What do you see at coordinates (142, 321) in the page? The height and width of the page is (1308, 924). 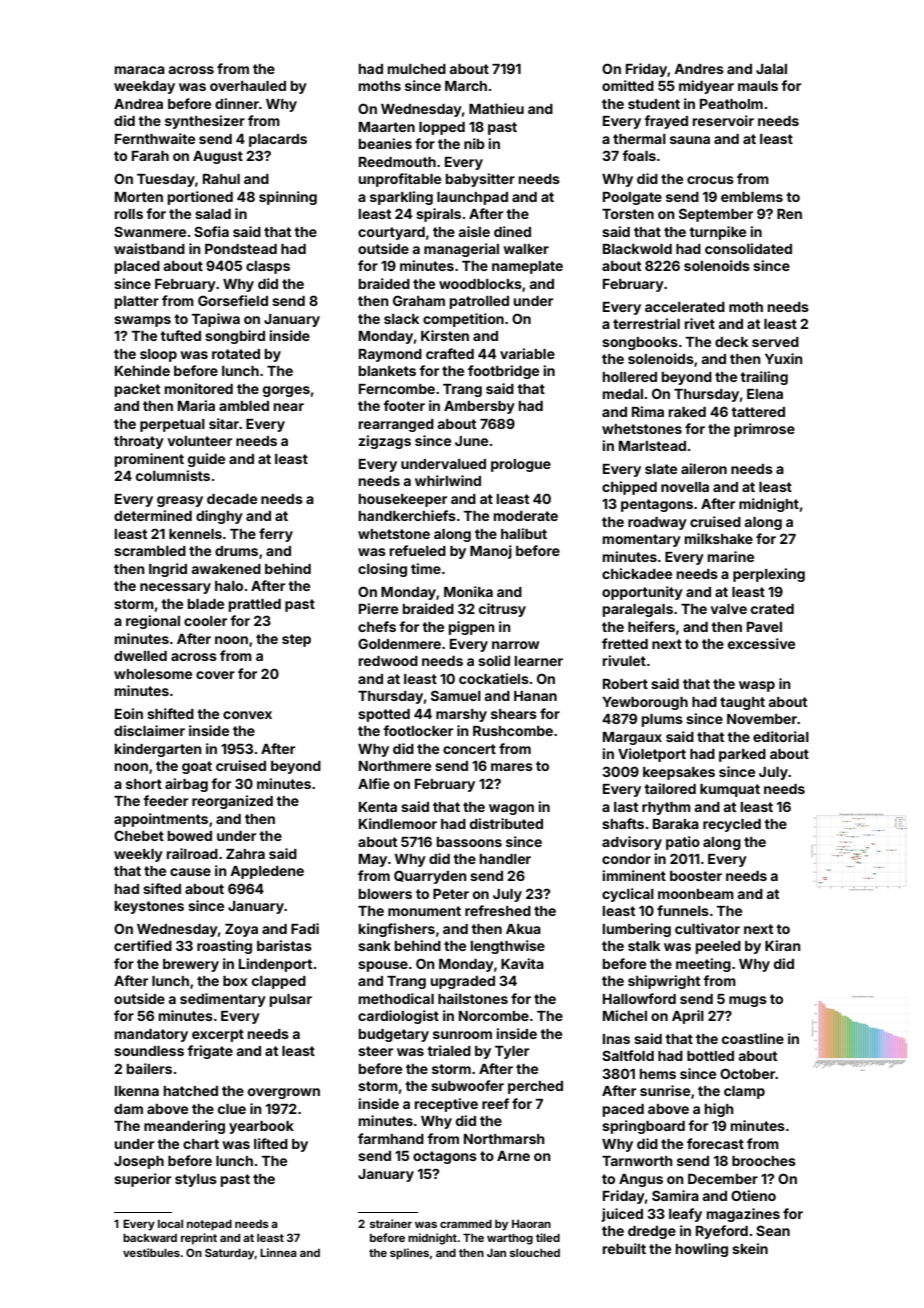 I see `swamps` at bounding box center [142, 321].
